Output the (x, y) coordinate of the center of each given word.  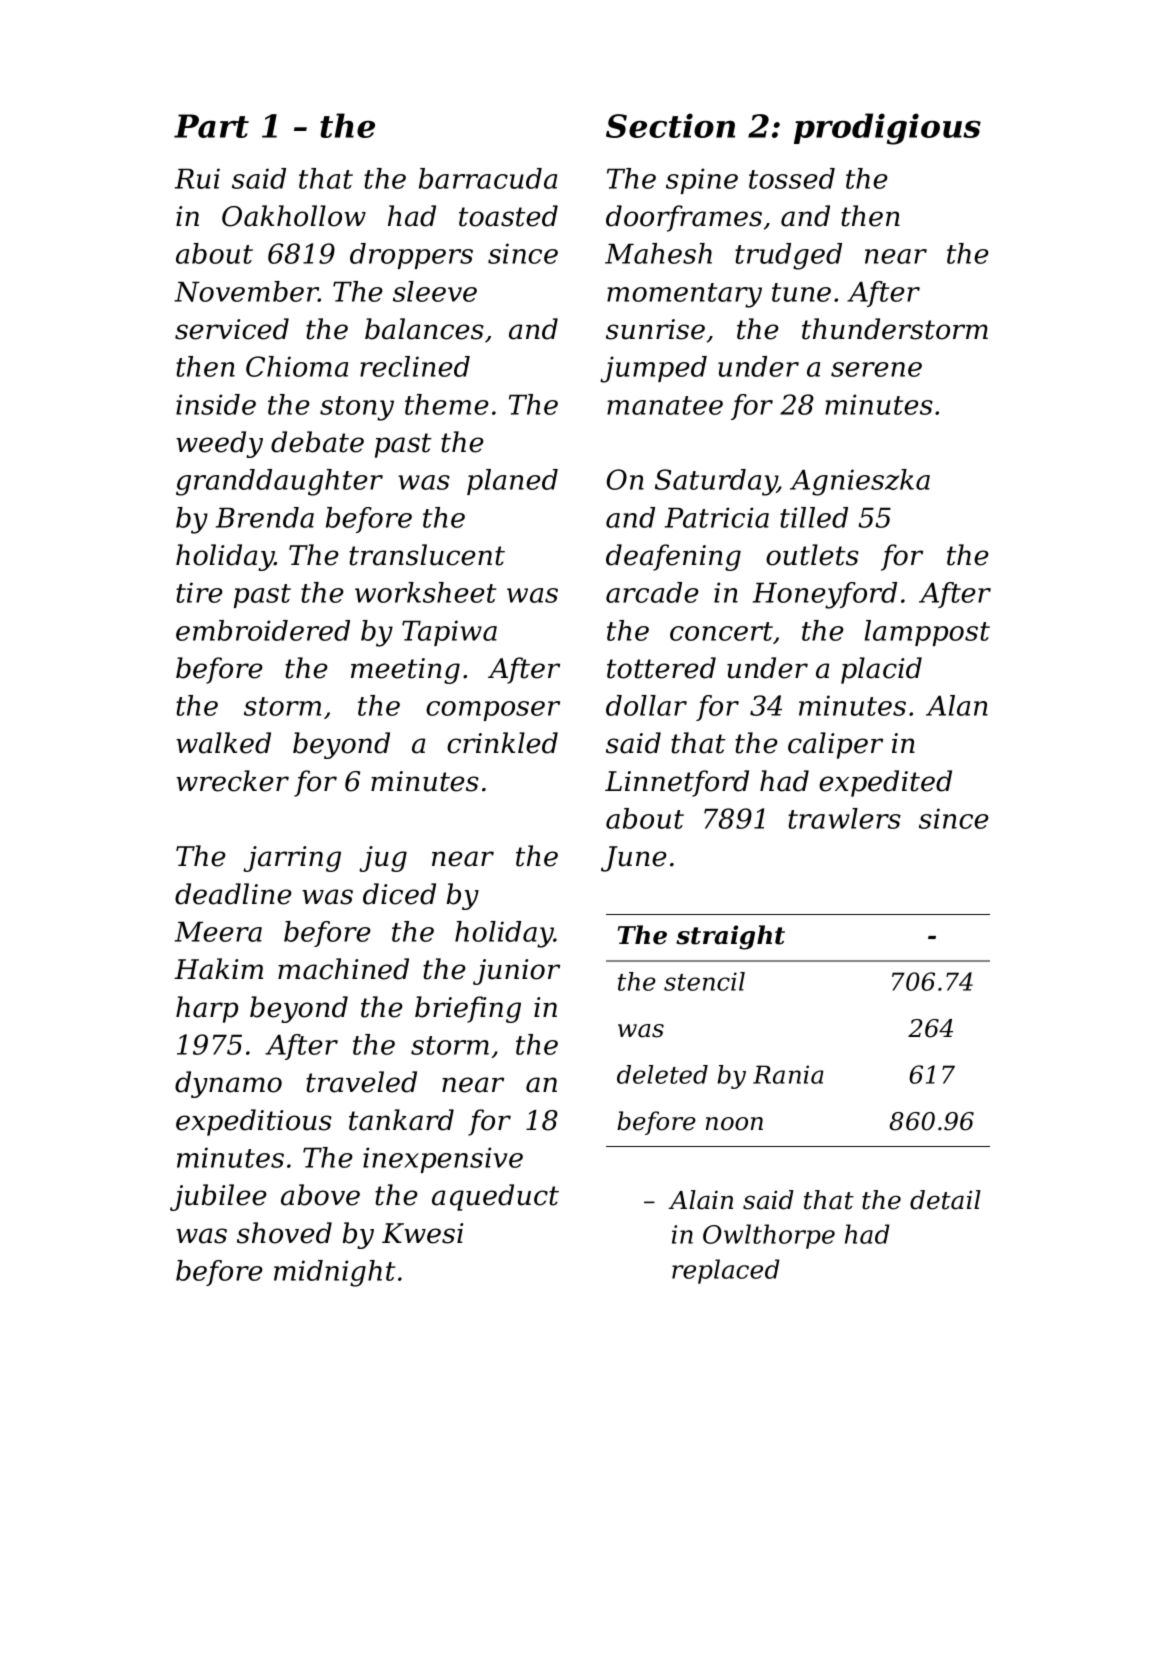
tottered (661, 668)
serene (876, 369)
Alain (700, 1200)
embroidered (263, 630)
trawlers (844, 818)
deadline (233, 894)
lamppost (927, 633)
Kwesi (422, 1233)
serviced (232, 329)
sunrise (655, 329)
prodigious (887, 129)
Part (211, 126)
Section (670, 125)
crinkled (502, 743)
